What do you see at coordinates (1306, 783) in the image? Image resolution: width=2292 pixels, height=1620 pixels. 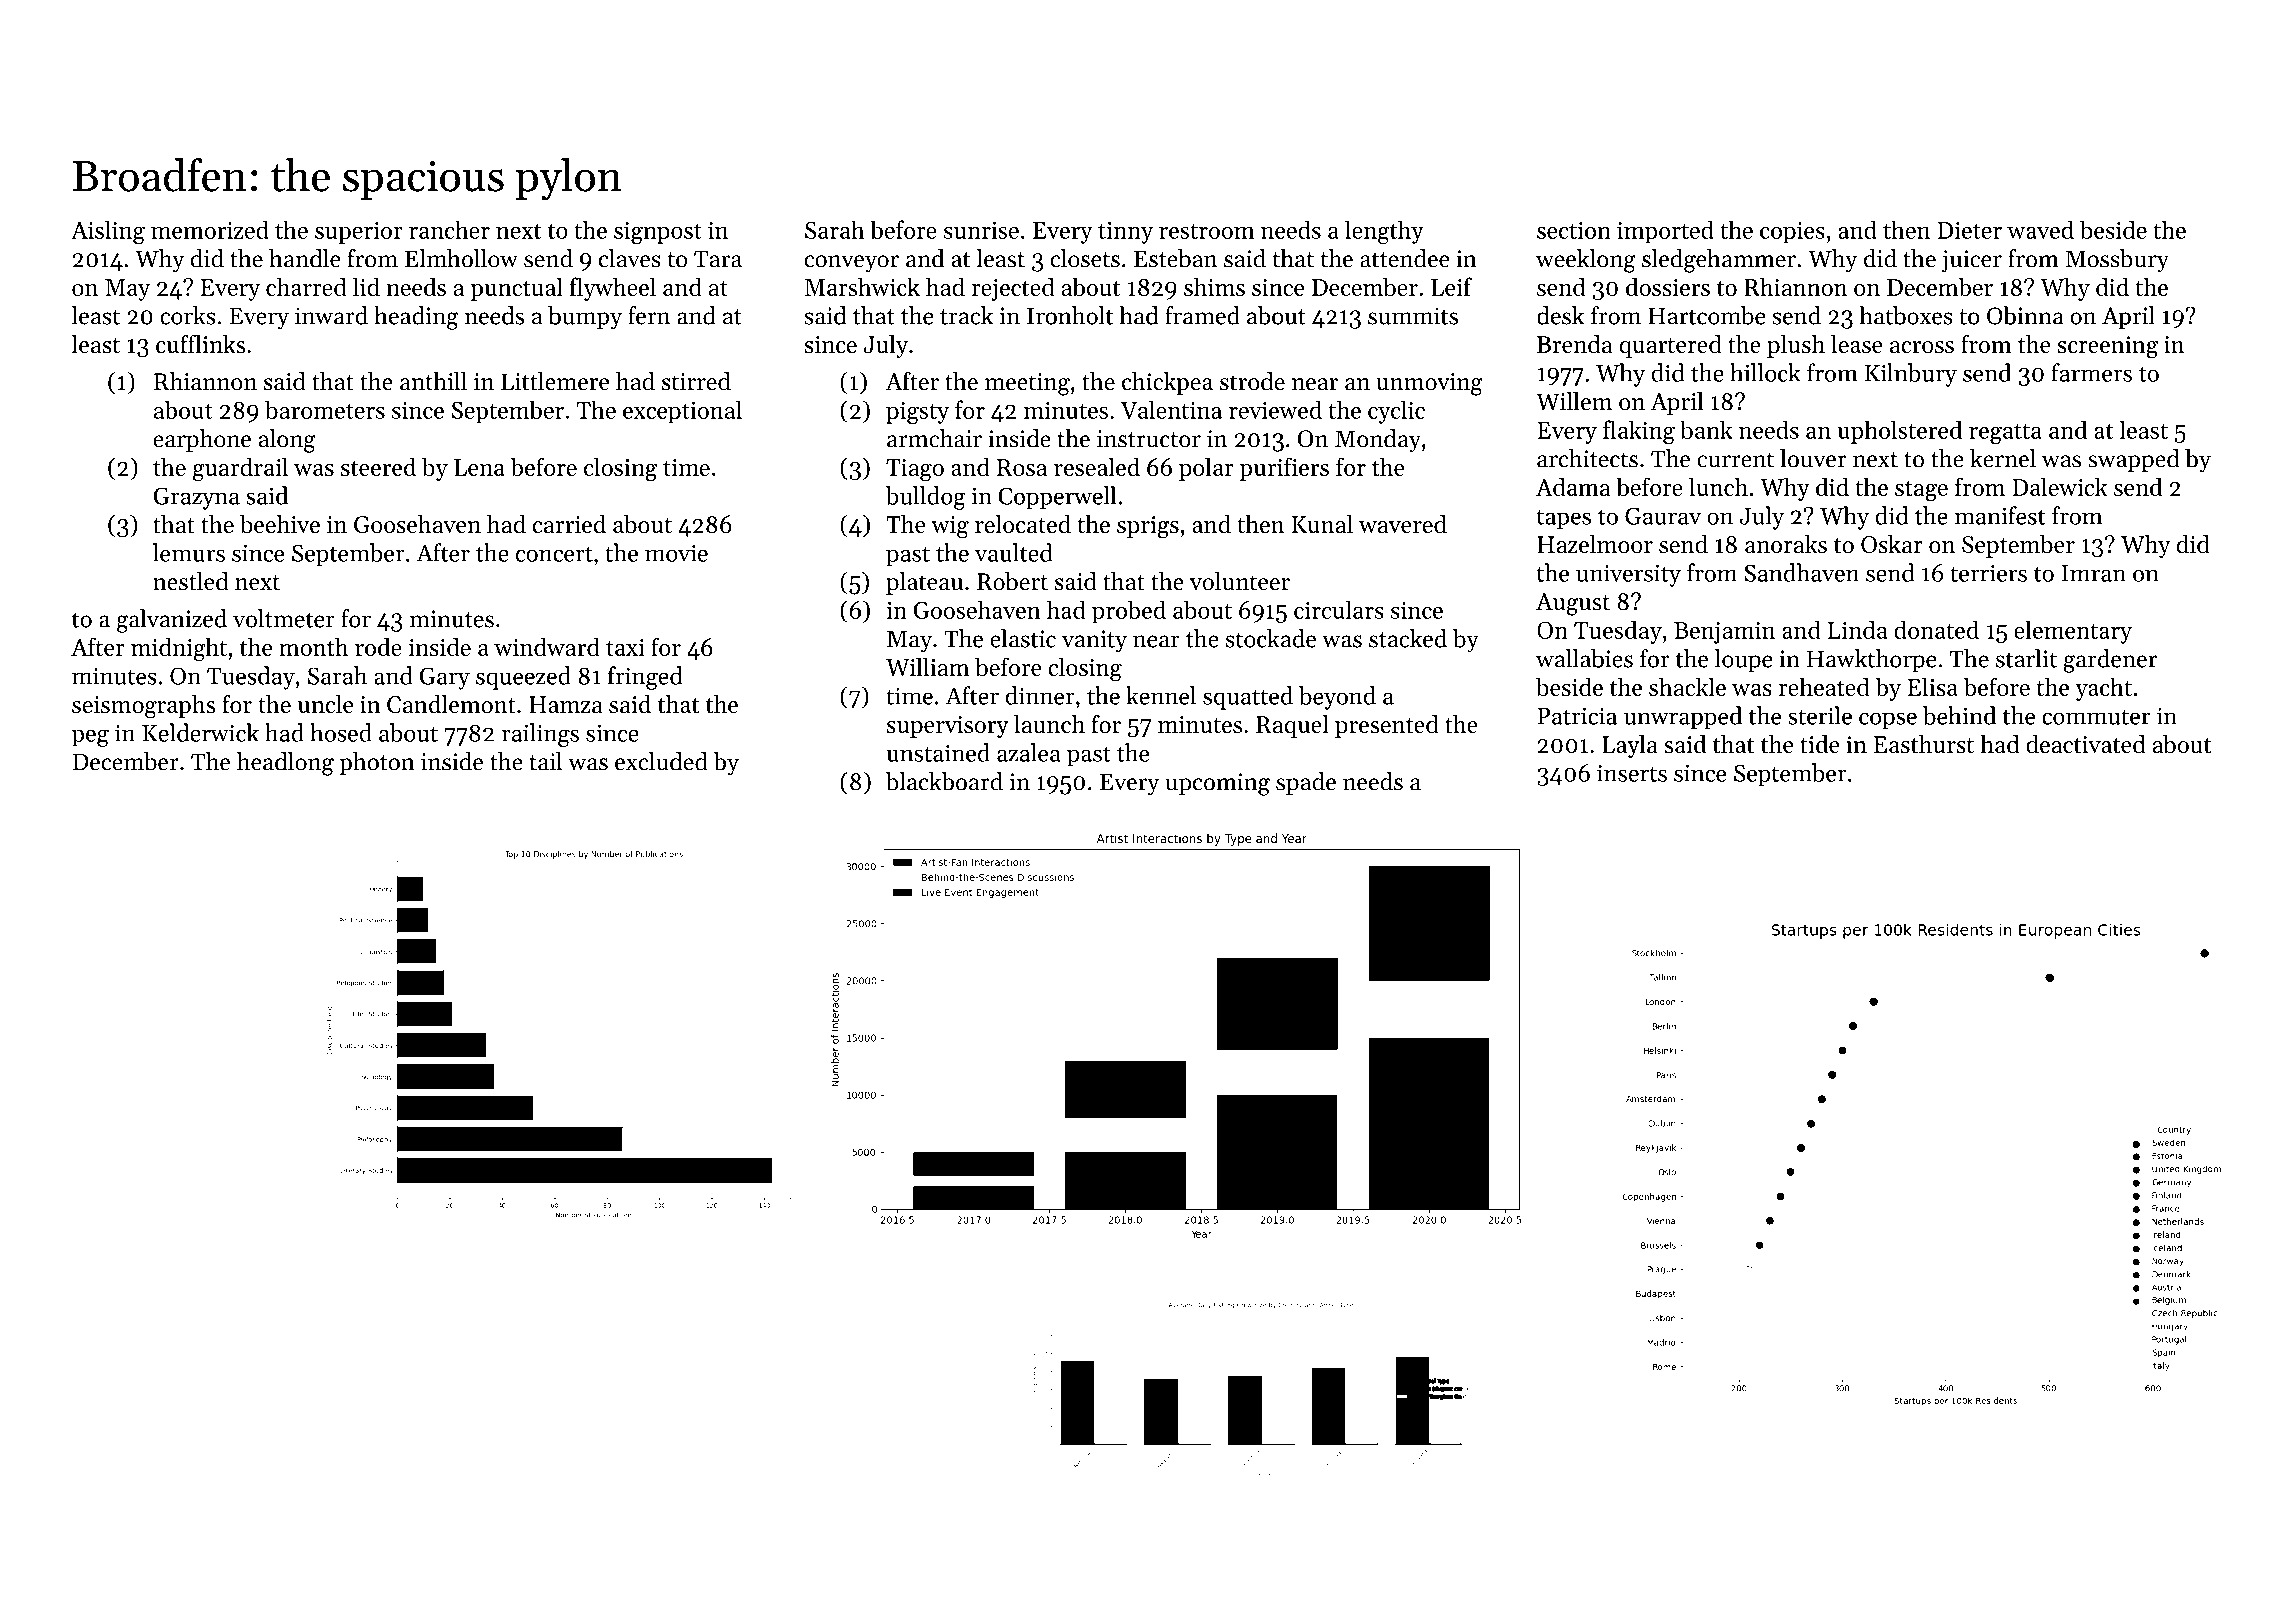 I see `spade` at bounding box center [1306, 783].
